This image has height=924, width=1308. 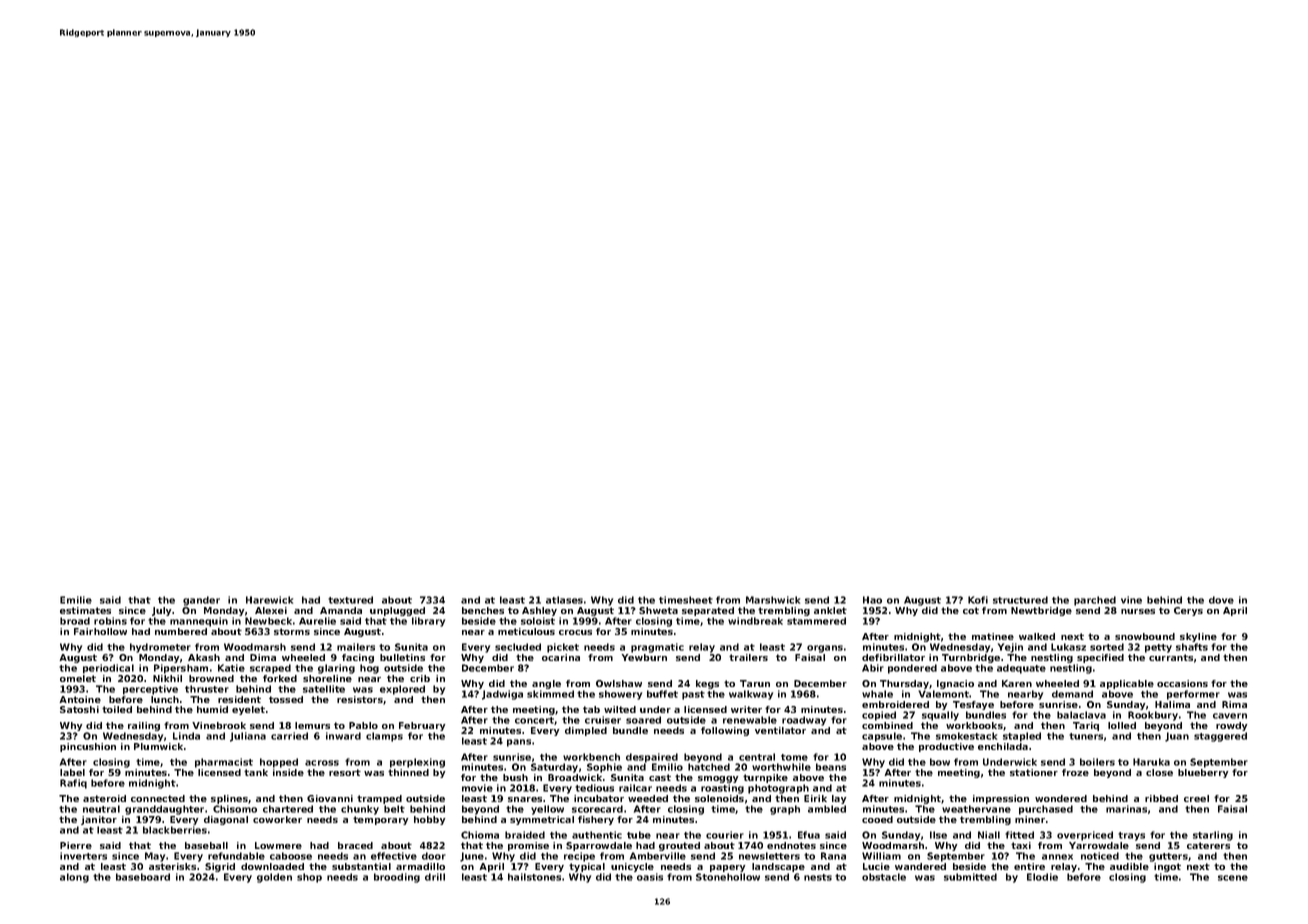 I want to click on staggered, so click(x=1220, y=737).
